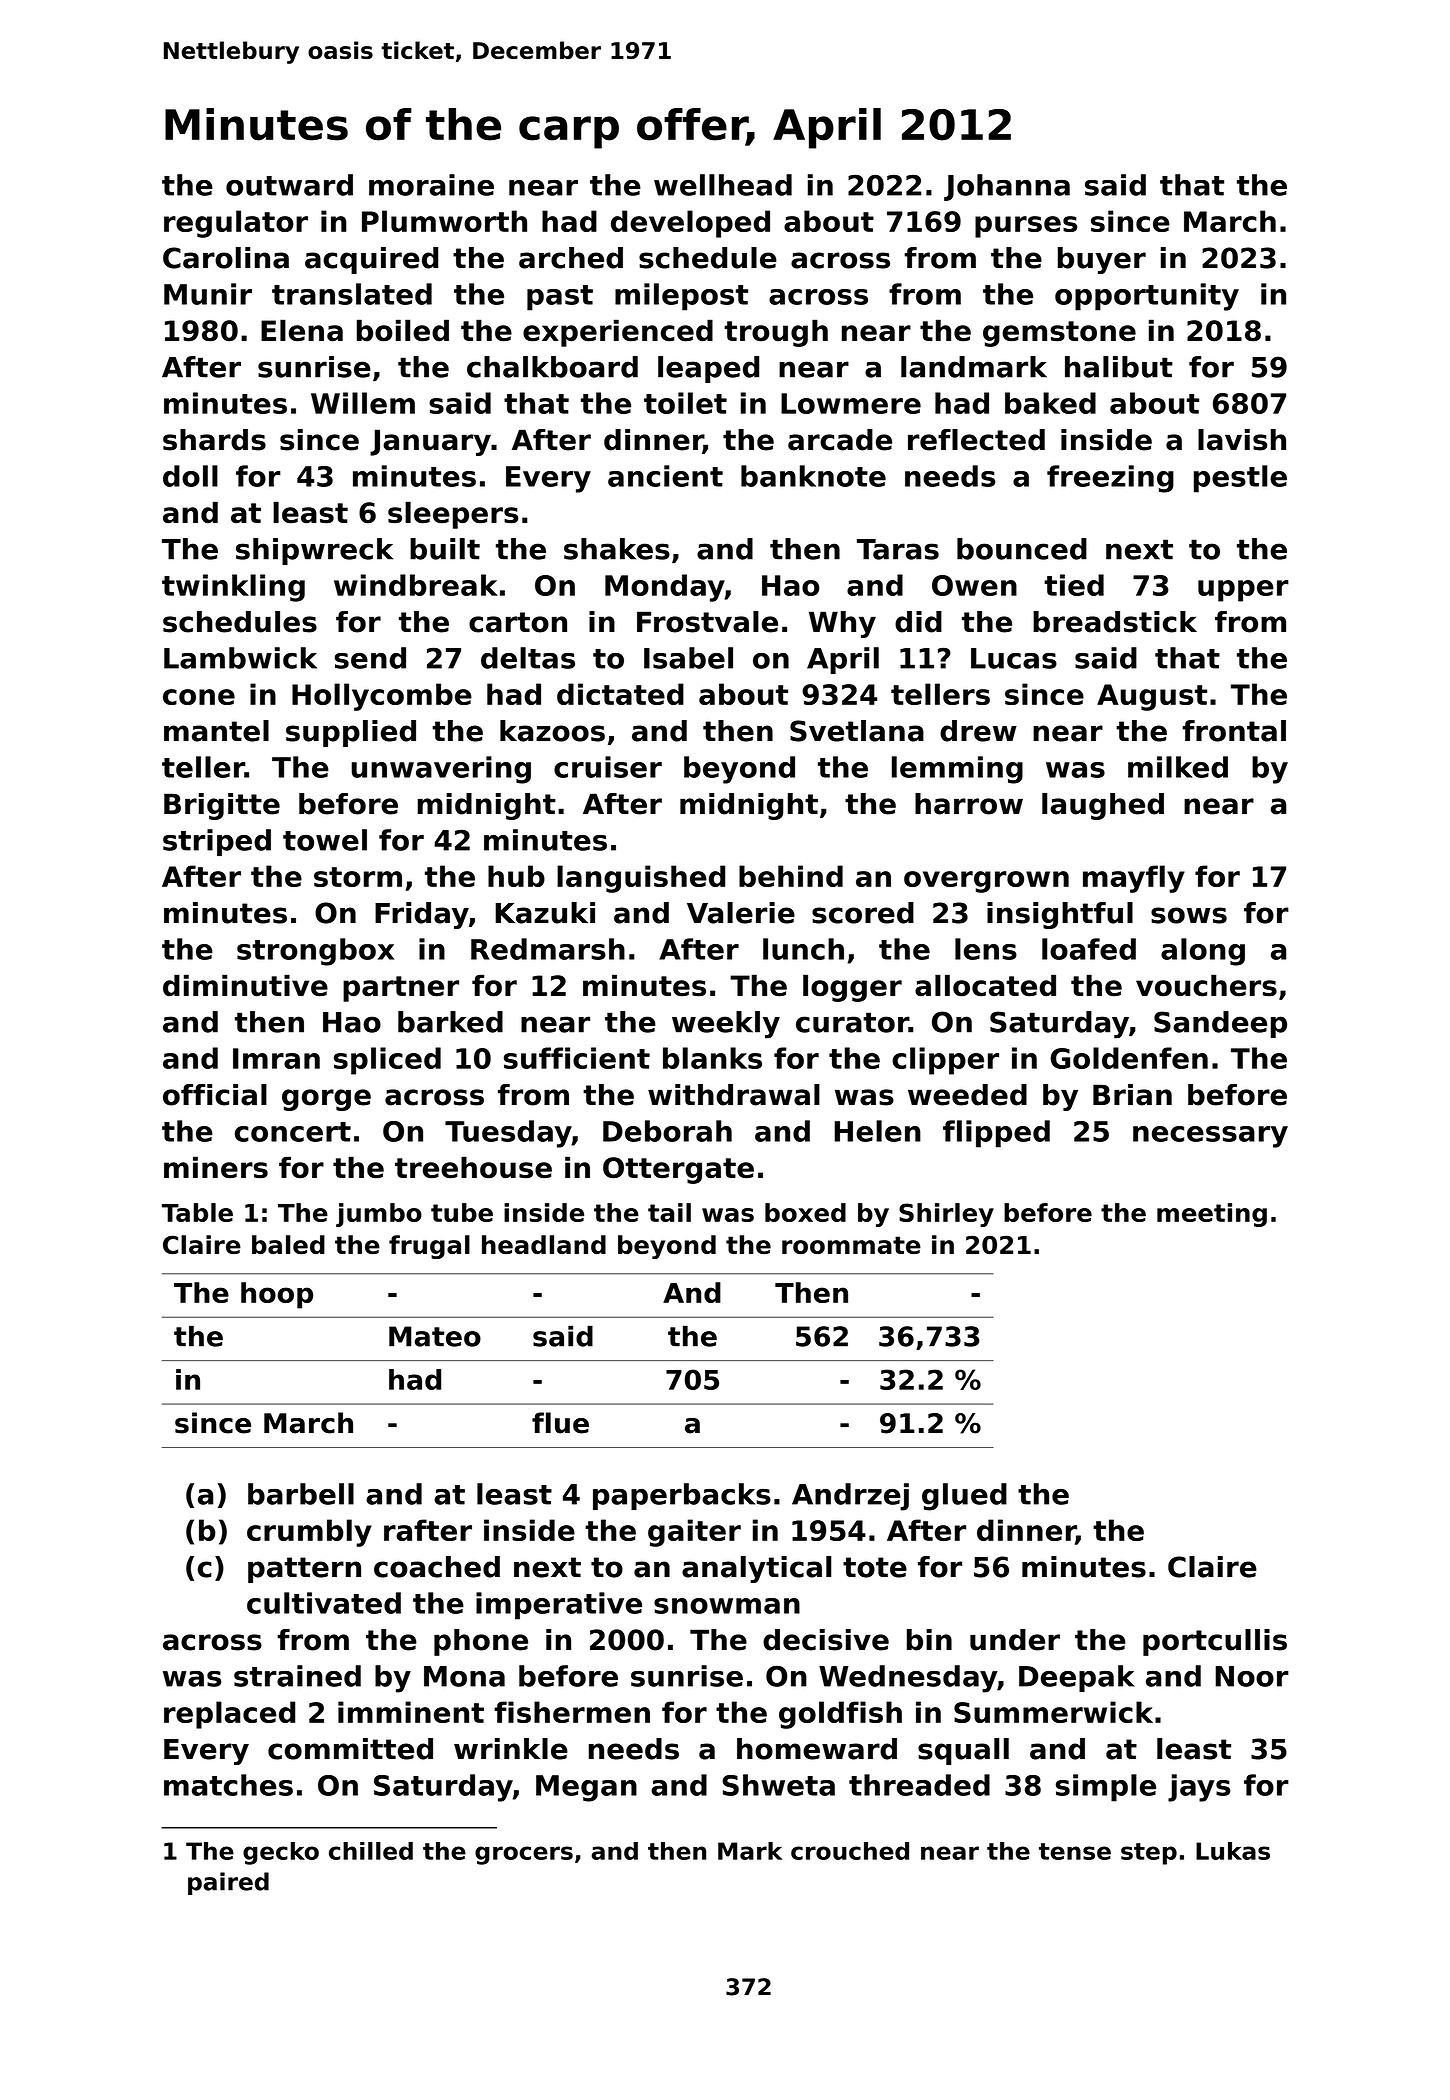 The height and width of the image is (2100, 1450). What do you see at coordinates (813, 476) in the image?
I see `banknote` at bounding box center [813, 476].
